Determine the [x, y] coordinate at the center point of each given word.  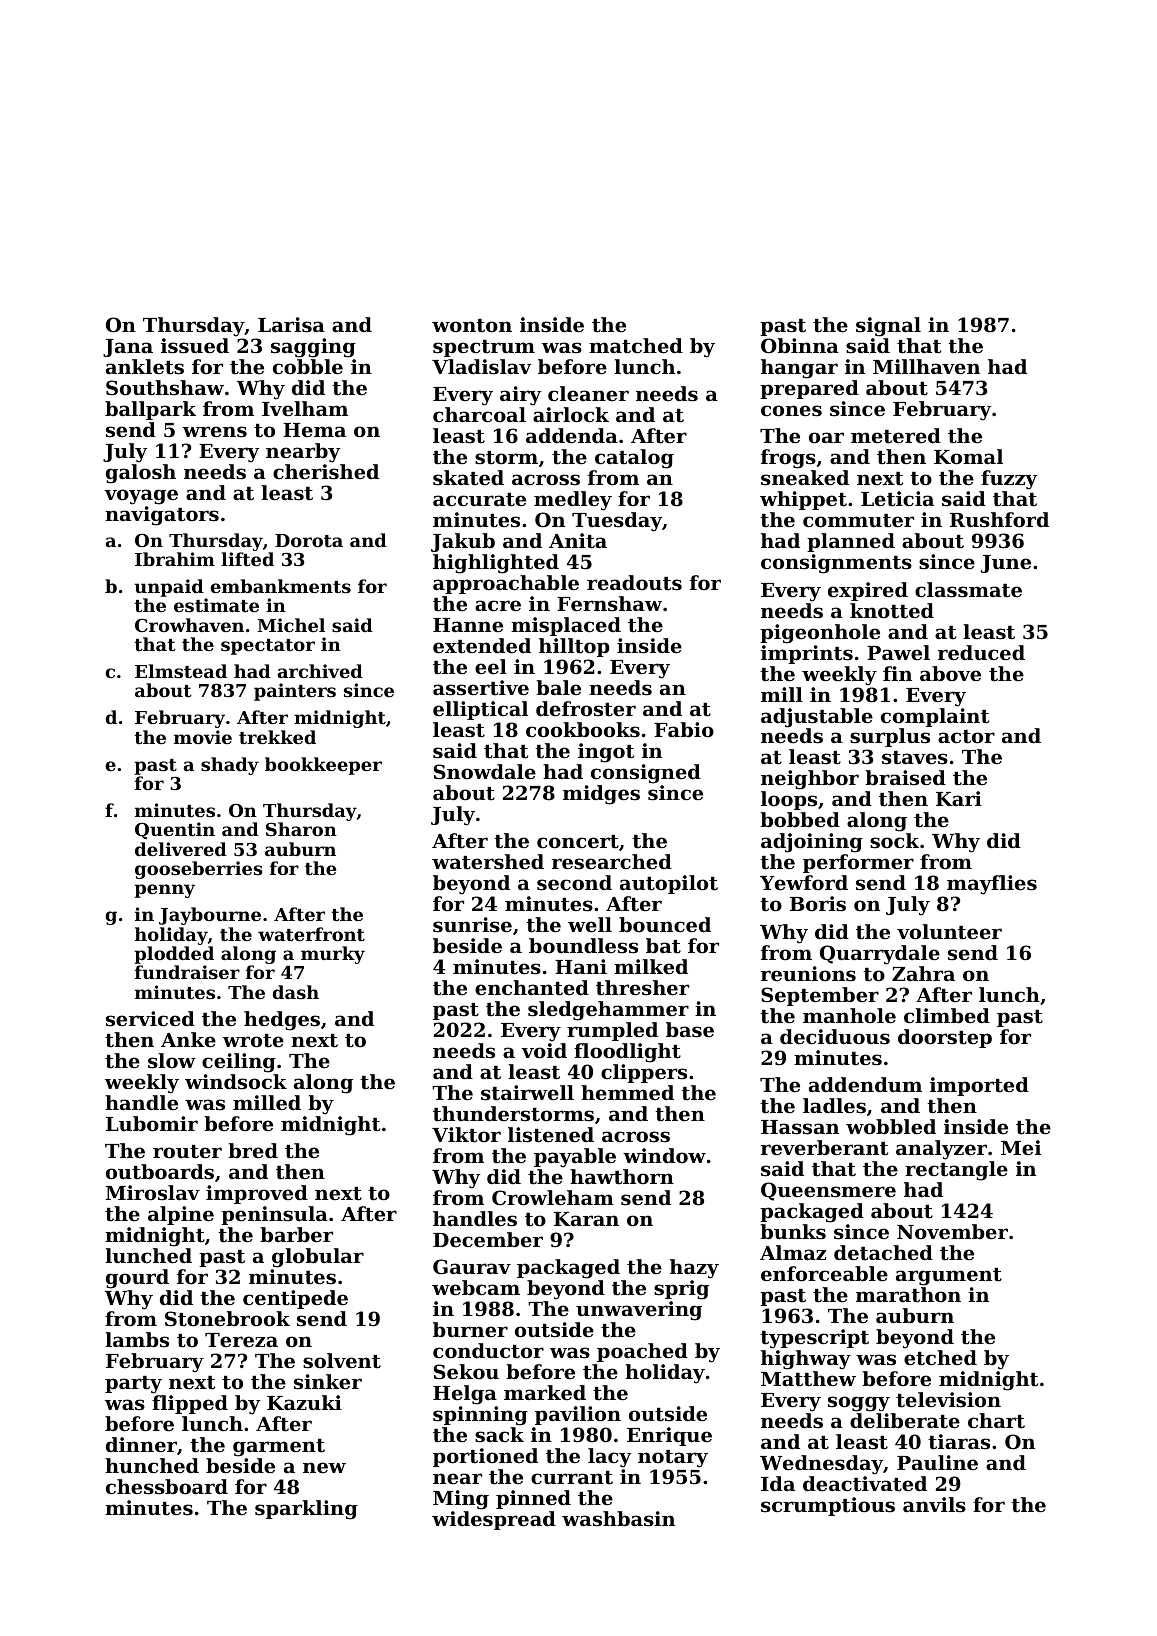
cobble [308, 366]
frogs [788, 459]
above [950, 673]
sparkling [306, 1510]
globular [318, 1258]
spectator [268, 647]
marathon [908, 1295]
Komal [968, 457]
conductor [488, 1351]
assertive [481, 688]
